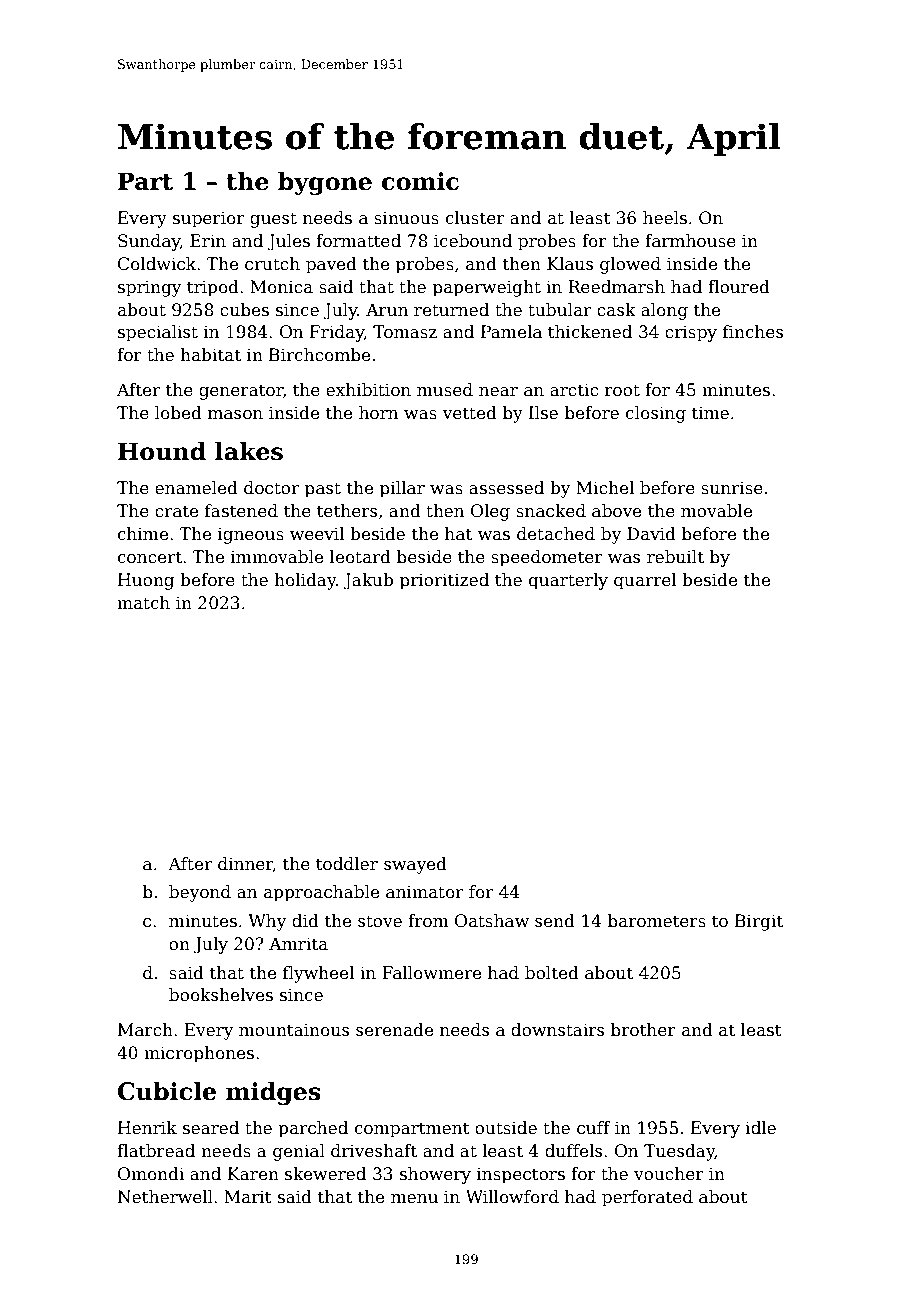 Image resolution: width=908 pixels, height=1316 pixels. I want to click on assessed, so click(506, 488).
